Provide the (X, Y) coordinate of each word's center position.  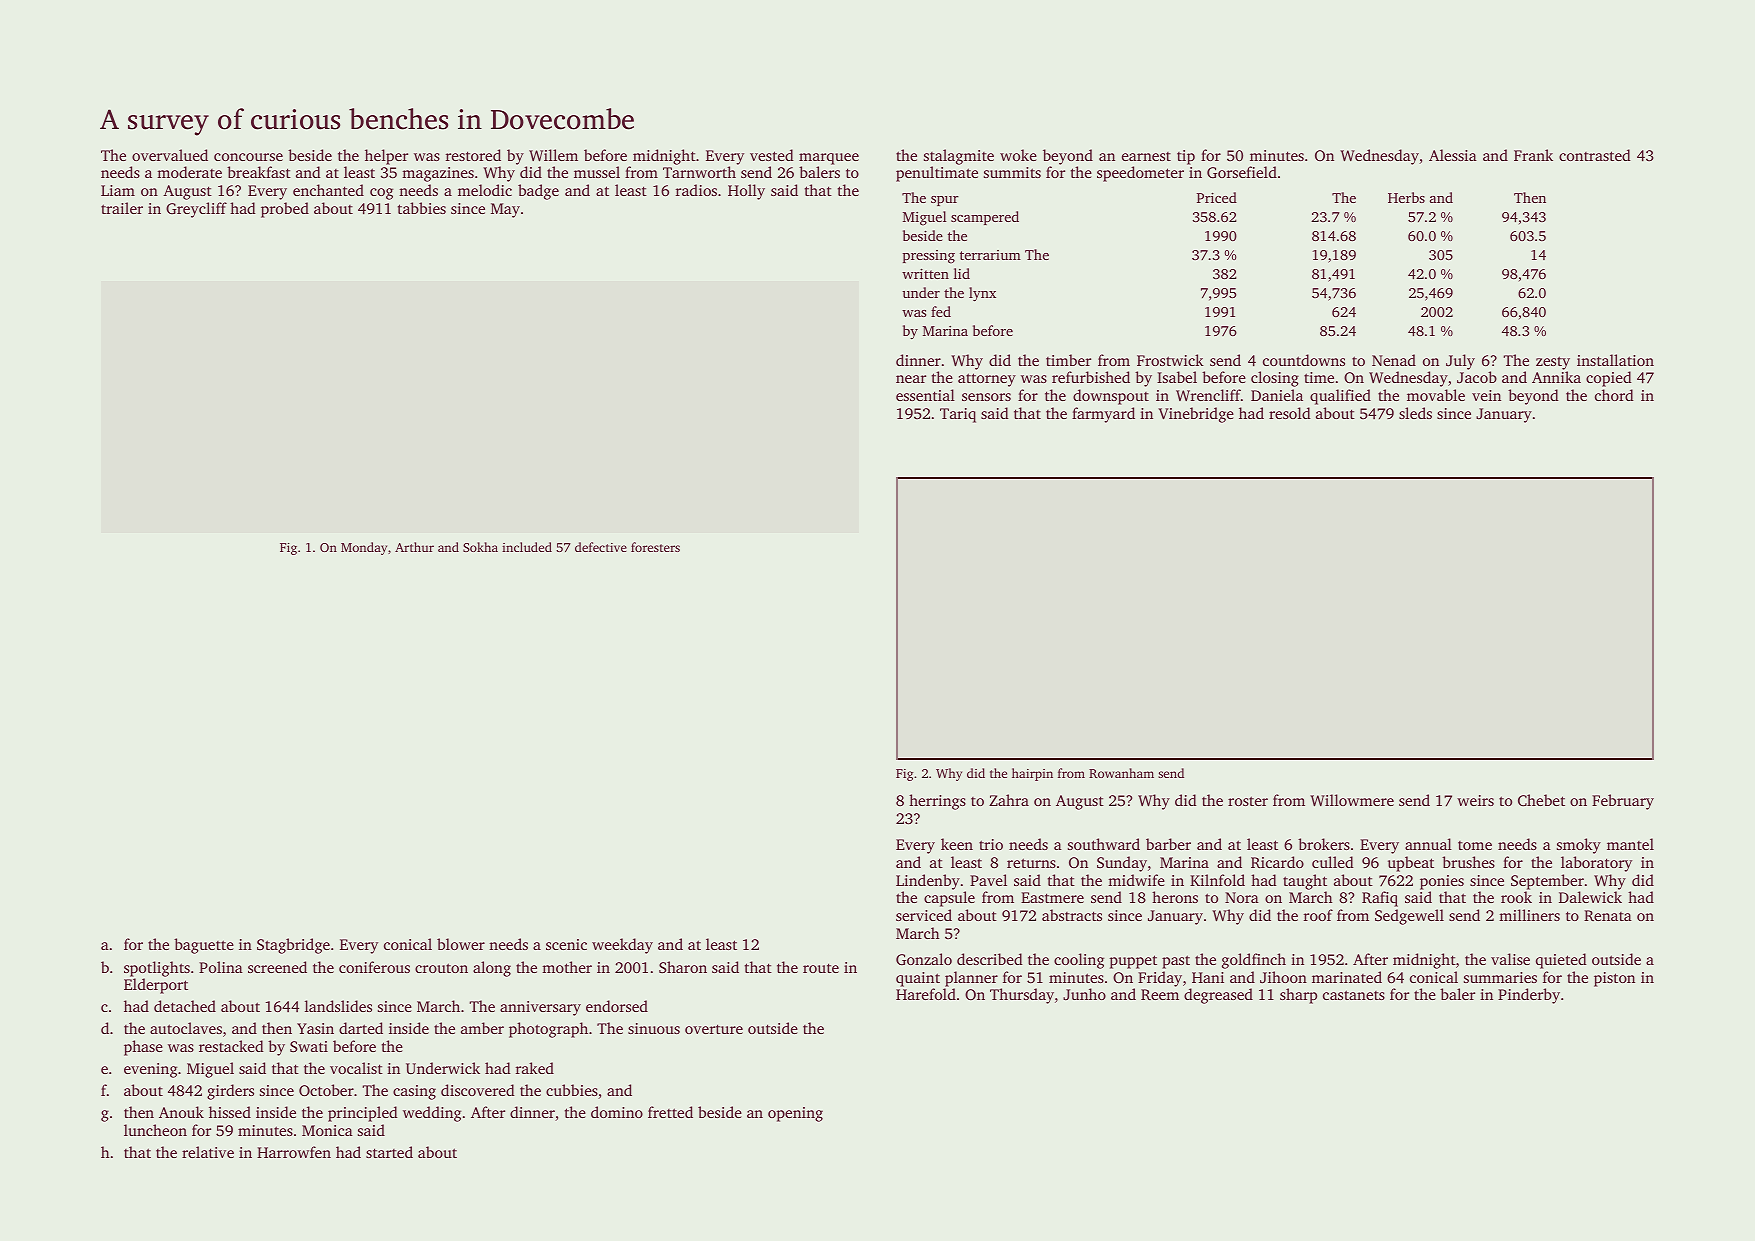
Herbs (1406, 197)
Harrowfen (294, 1152)
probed (285, 210)
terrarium (990, 255)
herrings (937, 802)
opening (795, 1114)
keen (957, 844)
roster (1248, 801)
